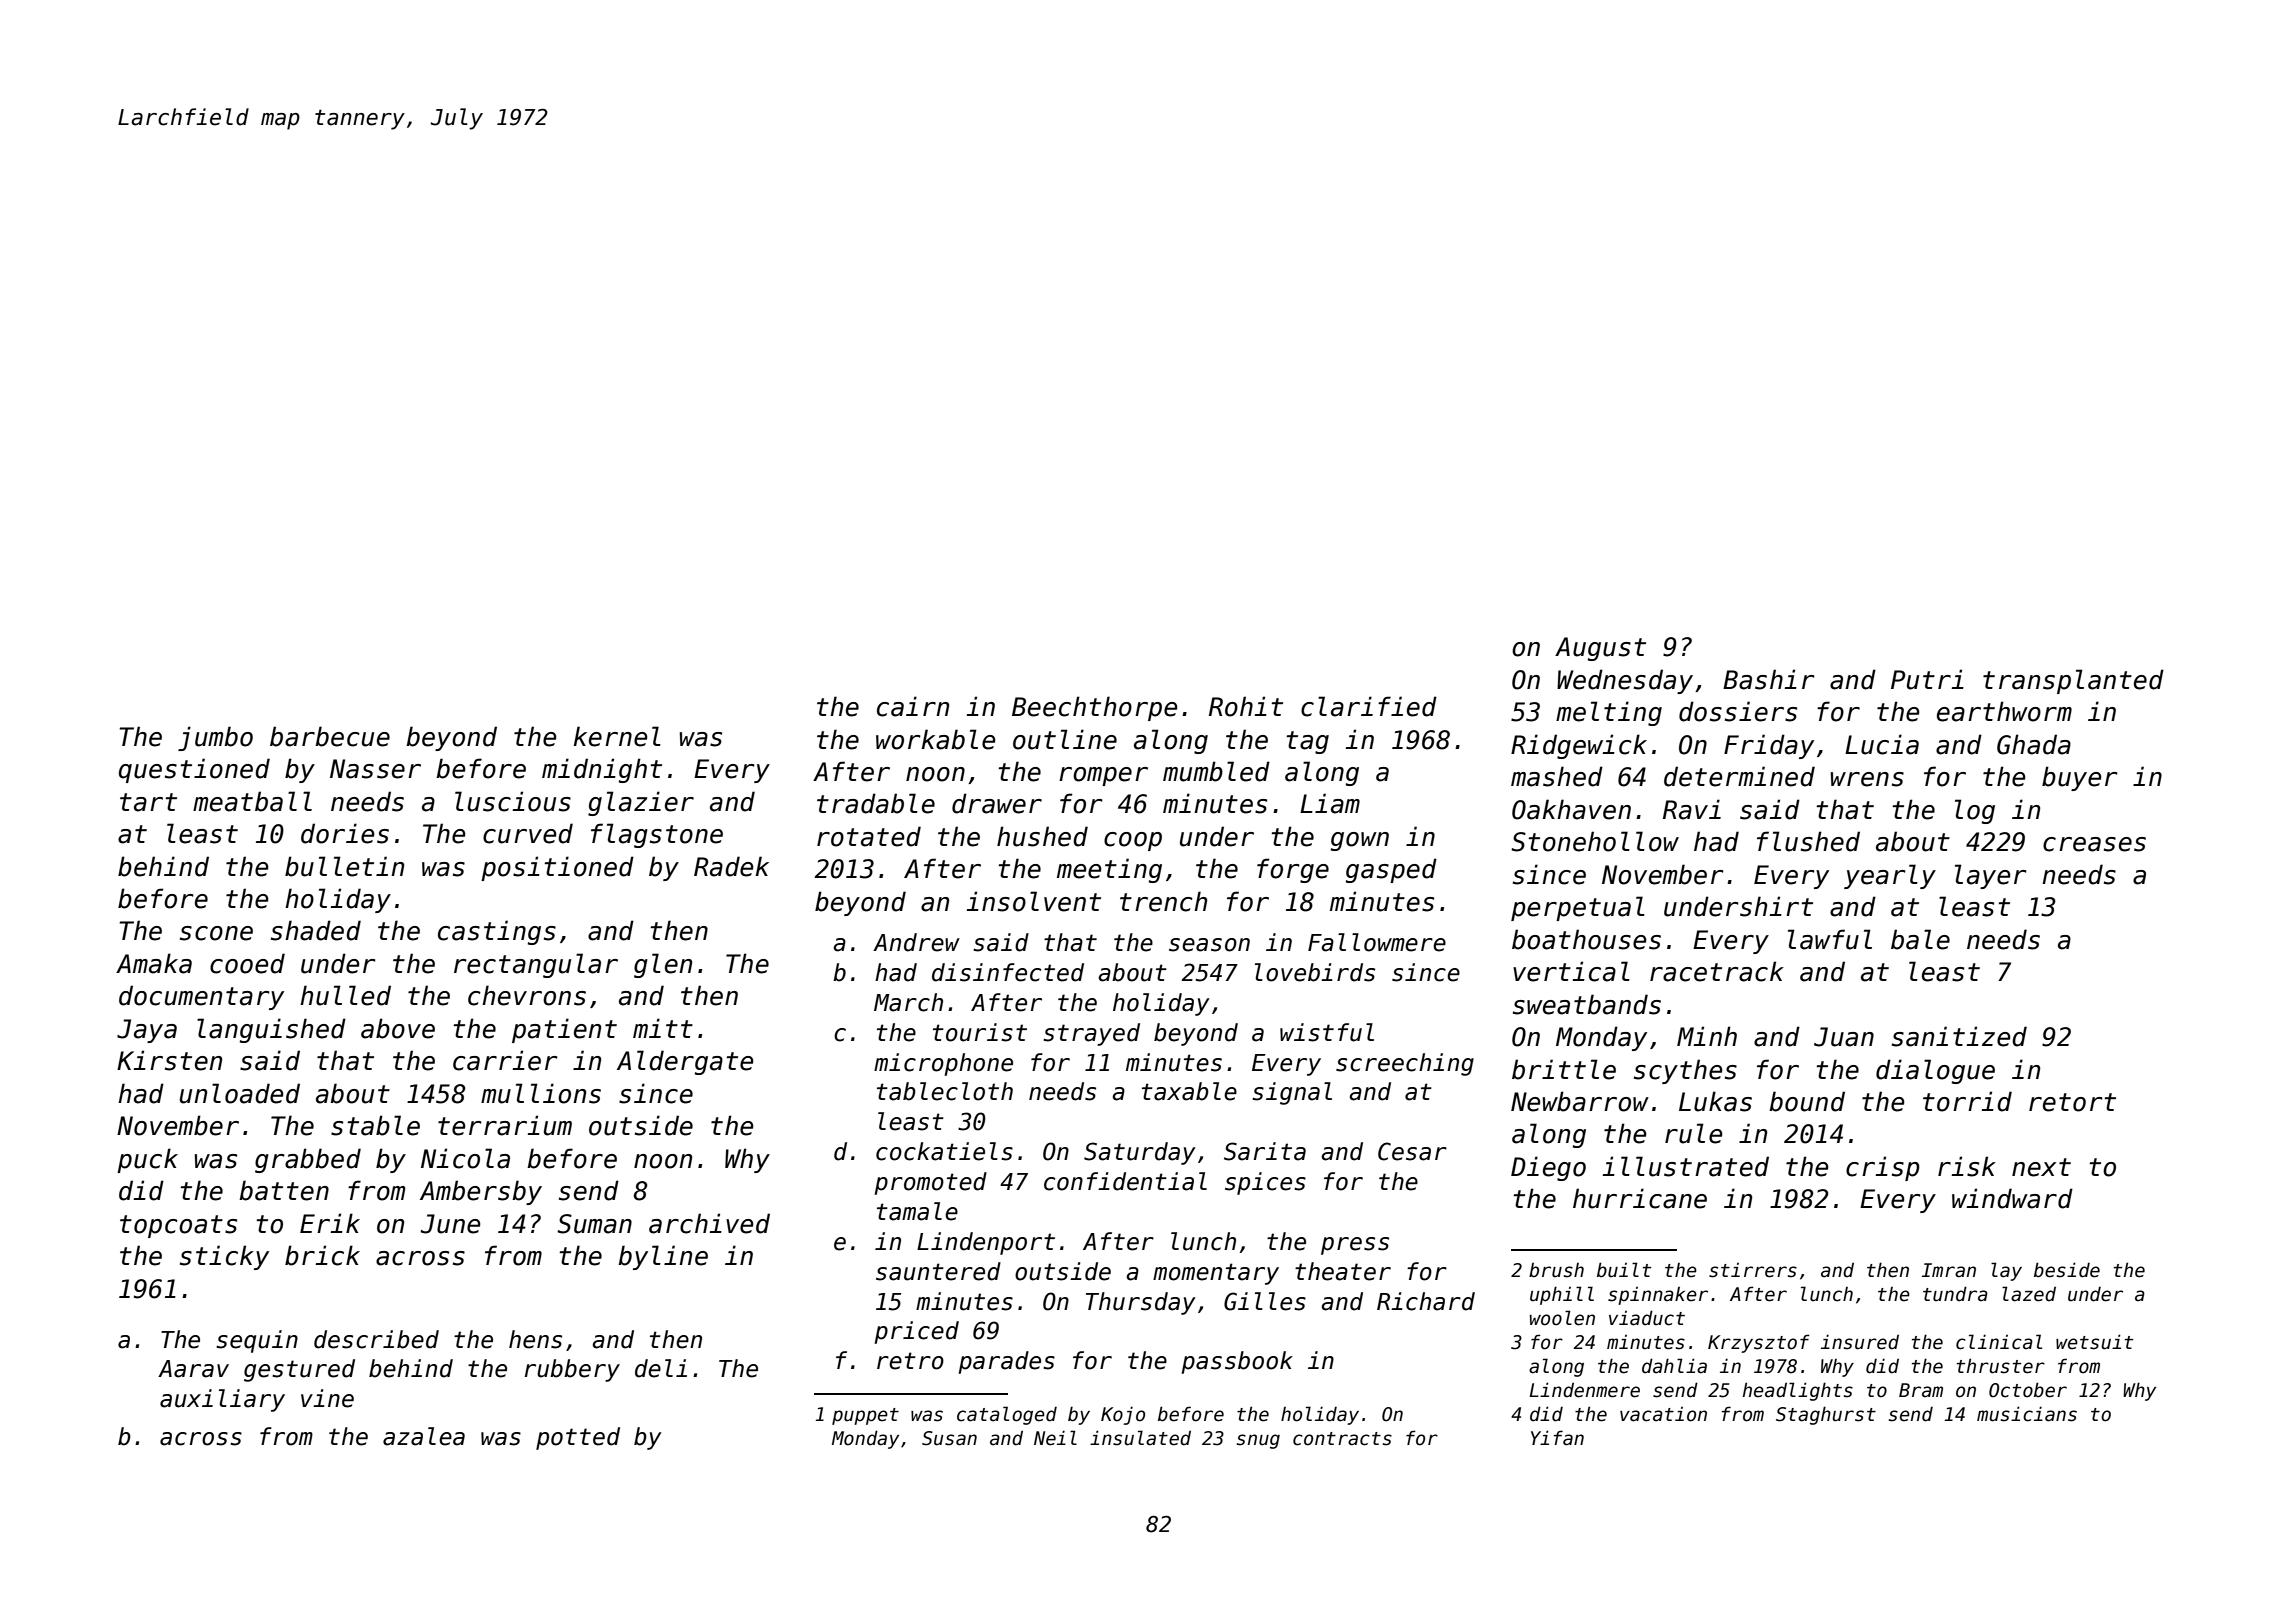 This screenshot has width=2292, height=1620. What do you see at coordinates (216, 933) in the screenshot?
I see `scone` at bounding box center [216, 933].
